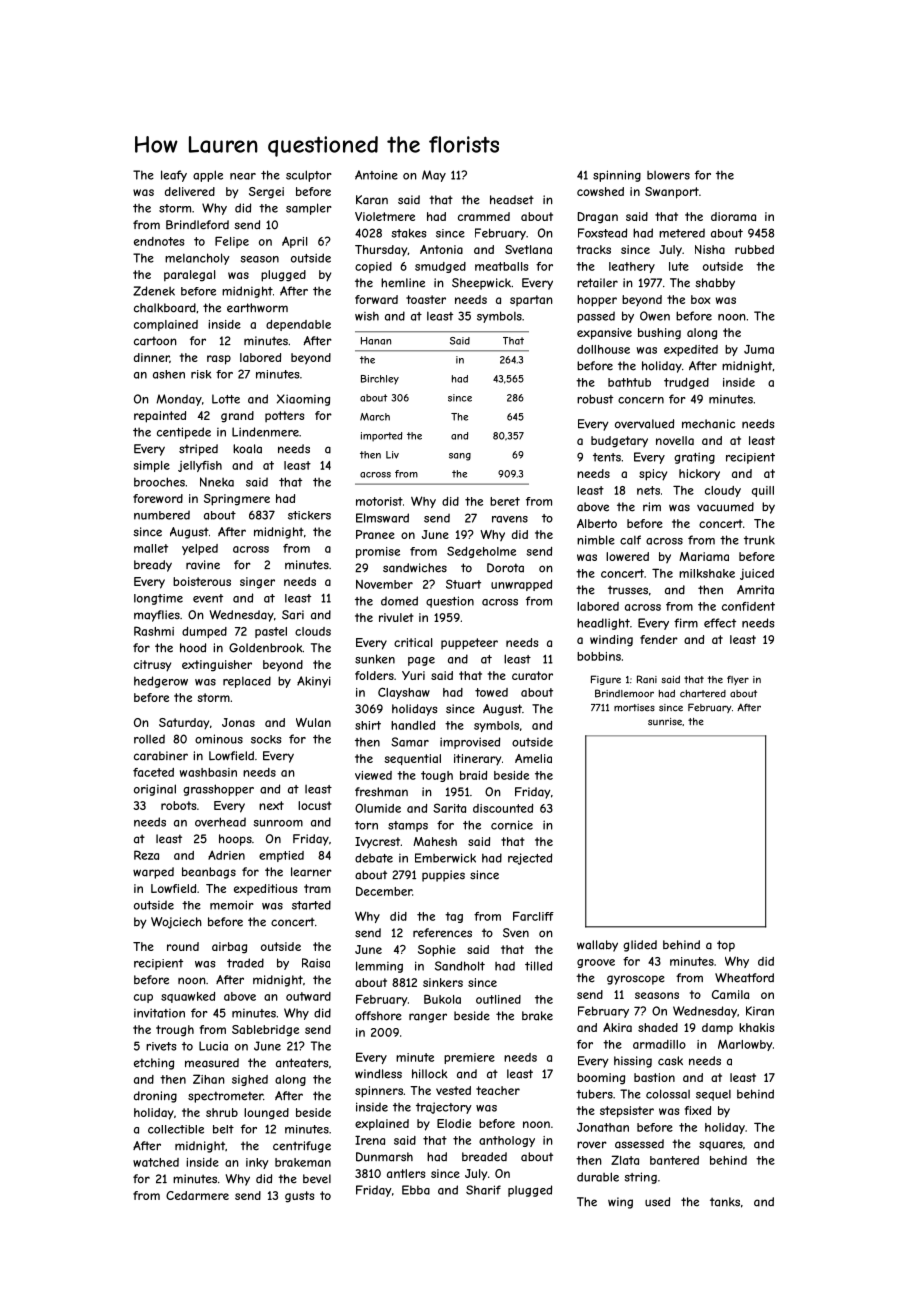  Describe the element at coordinates (632, 267) in the screenshot. I see `leathery` at that location.
